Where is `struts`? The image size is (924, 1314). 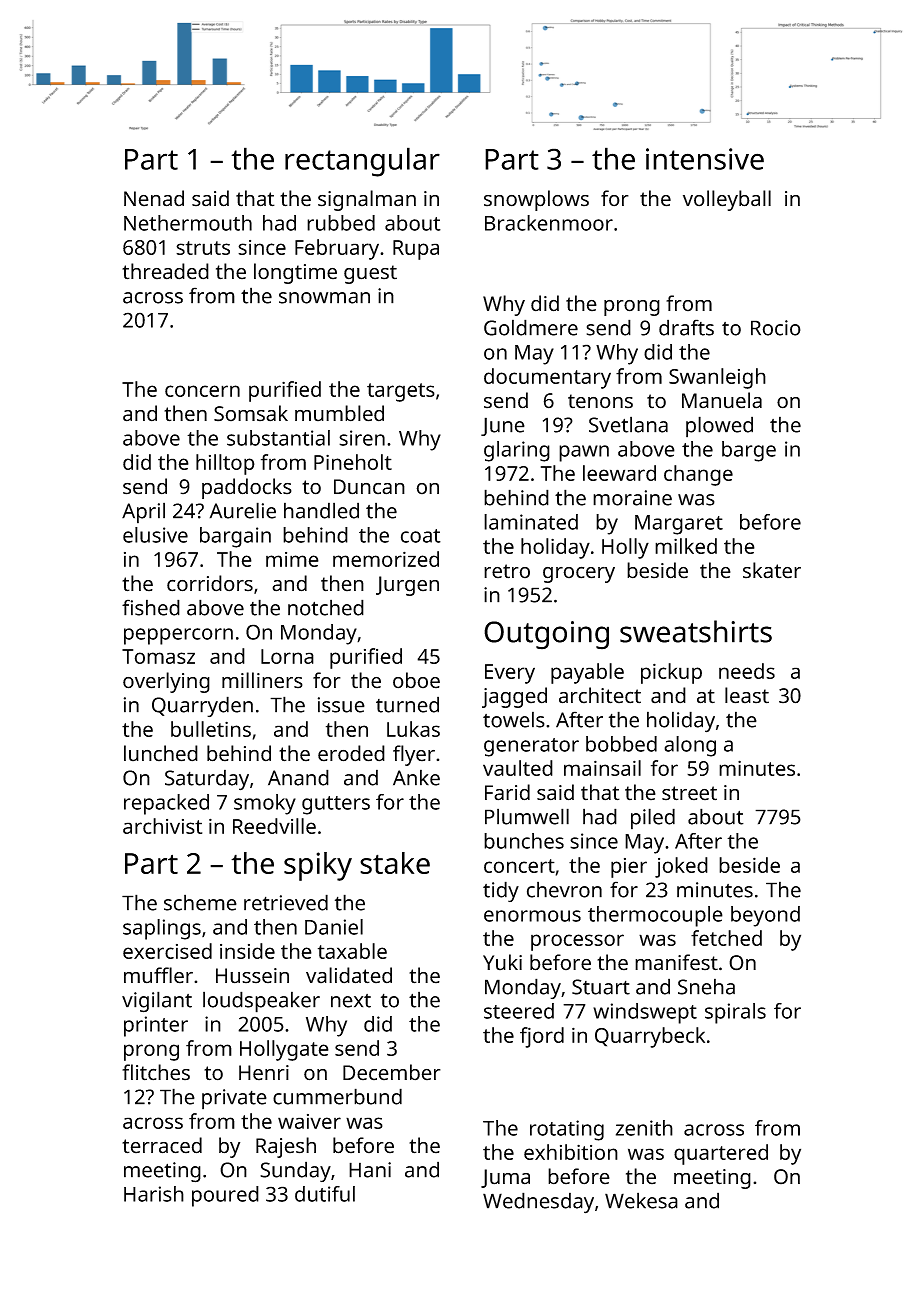 struts is located at coordinates (203, 248).
